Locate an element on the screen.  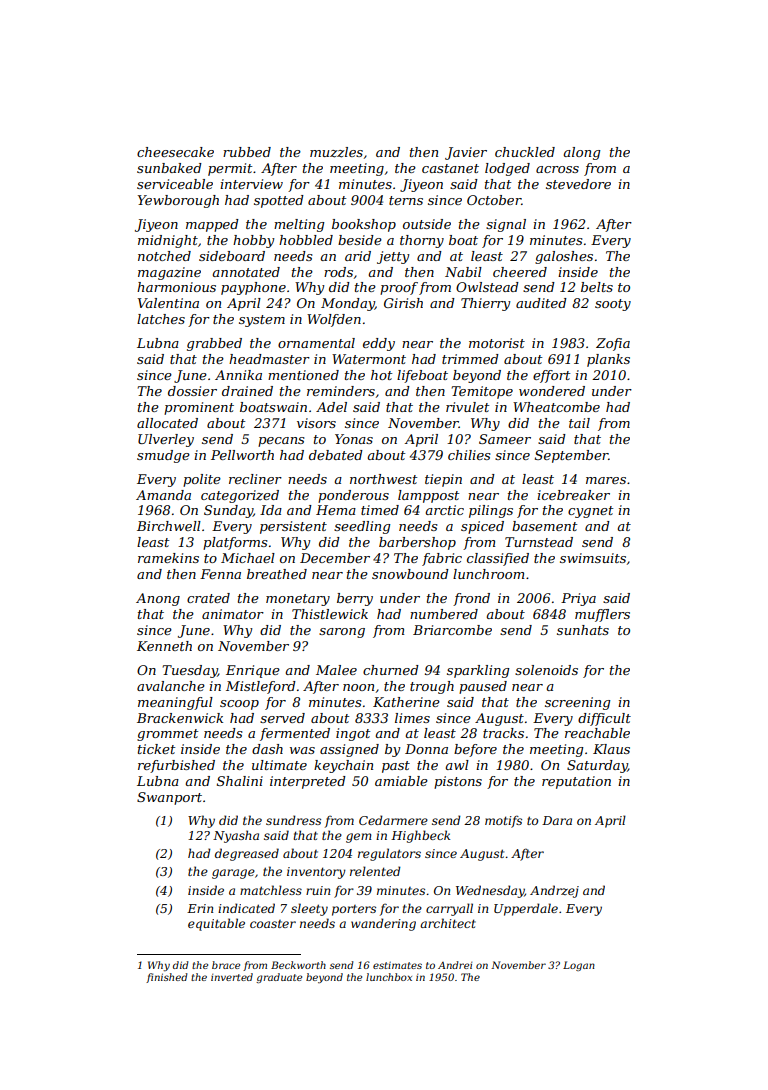
allocated is located at coordinates (167, 423).
